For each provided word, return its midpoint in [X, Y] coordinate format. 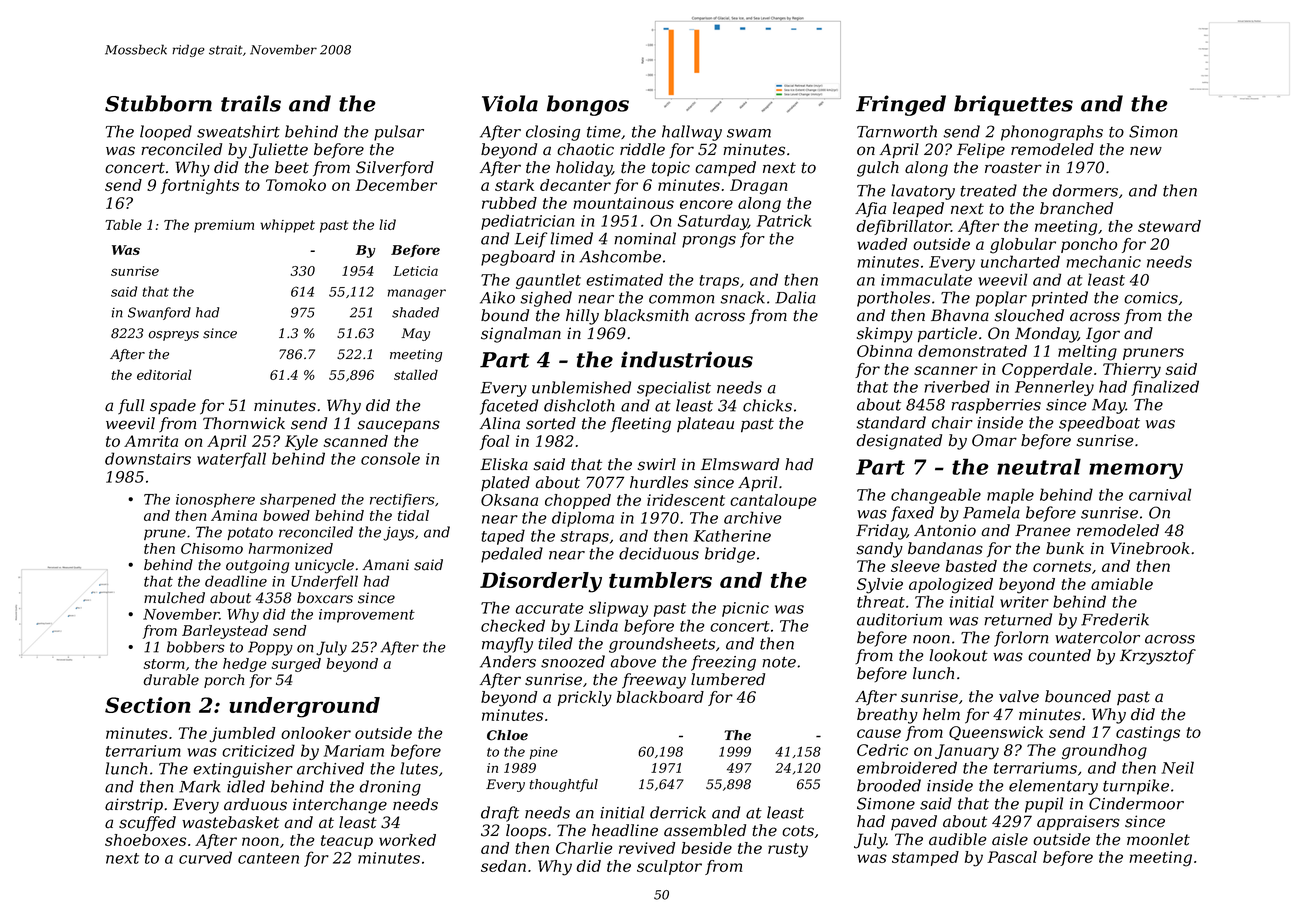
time [604, 132]
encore [706, 204]
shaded [415, 312]
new [1146, 151]
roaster [1013, 168]
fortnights [200, 187]
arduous [255, 804]
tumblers [660, 580]
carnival [1160, 494]
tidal [413, 515]
